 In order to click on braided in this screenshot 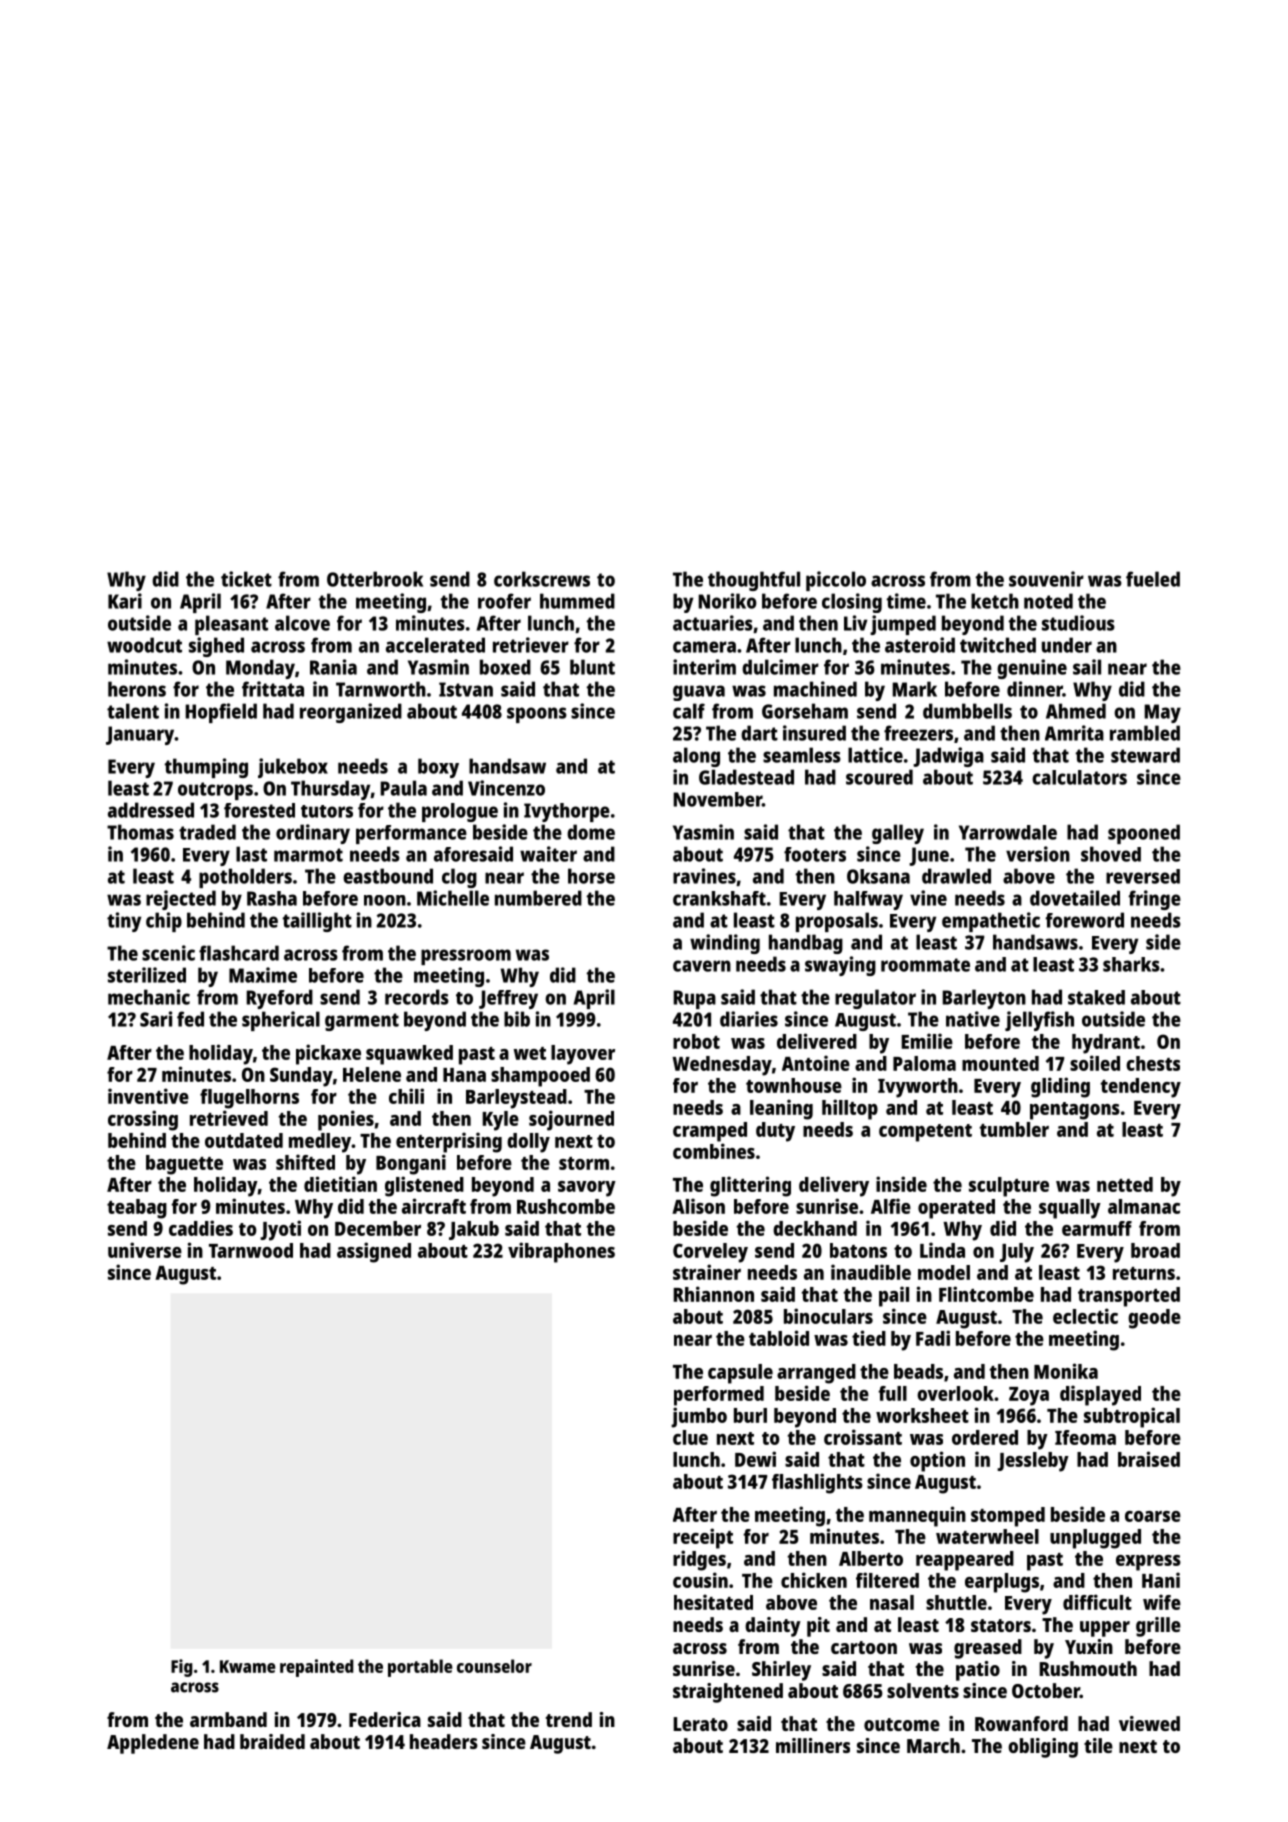, I will do `click(272, 1741)`.
